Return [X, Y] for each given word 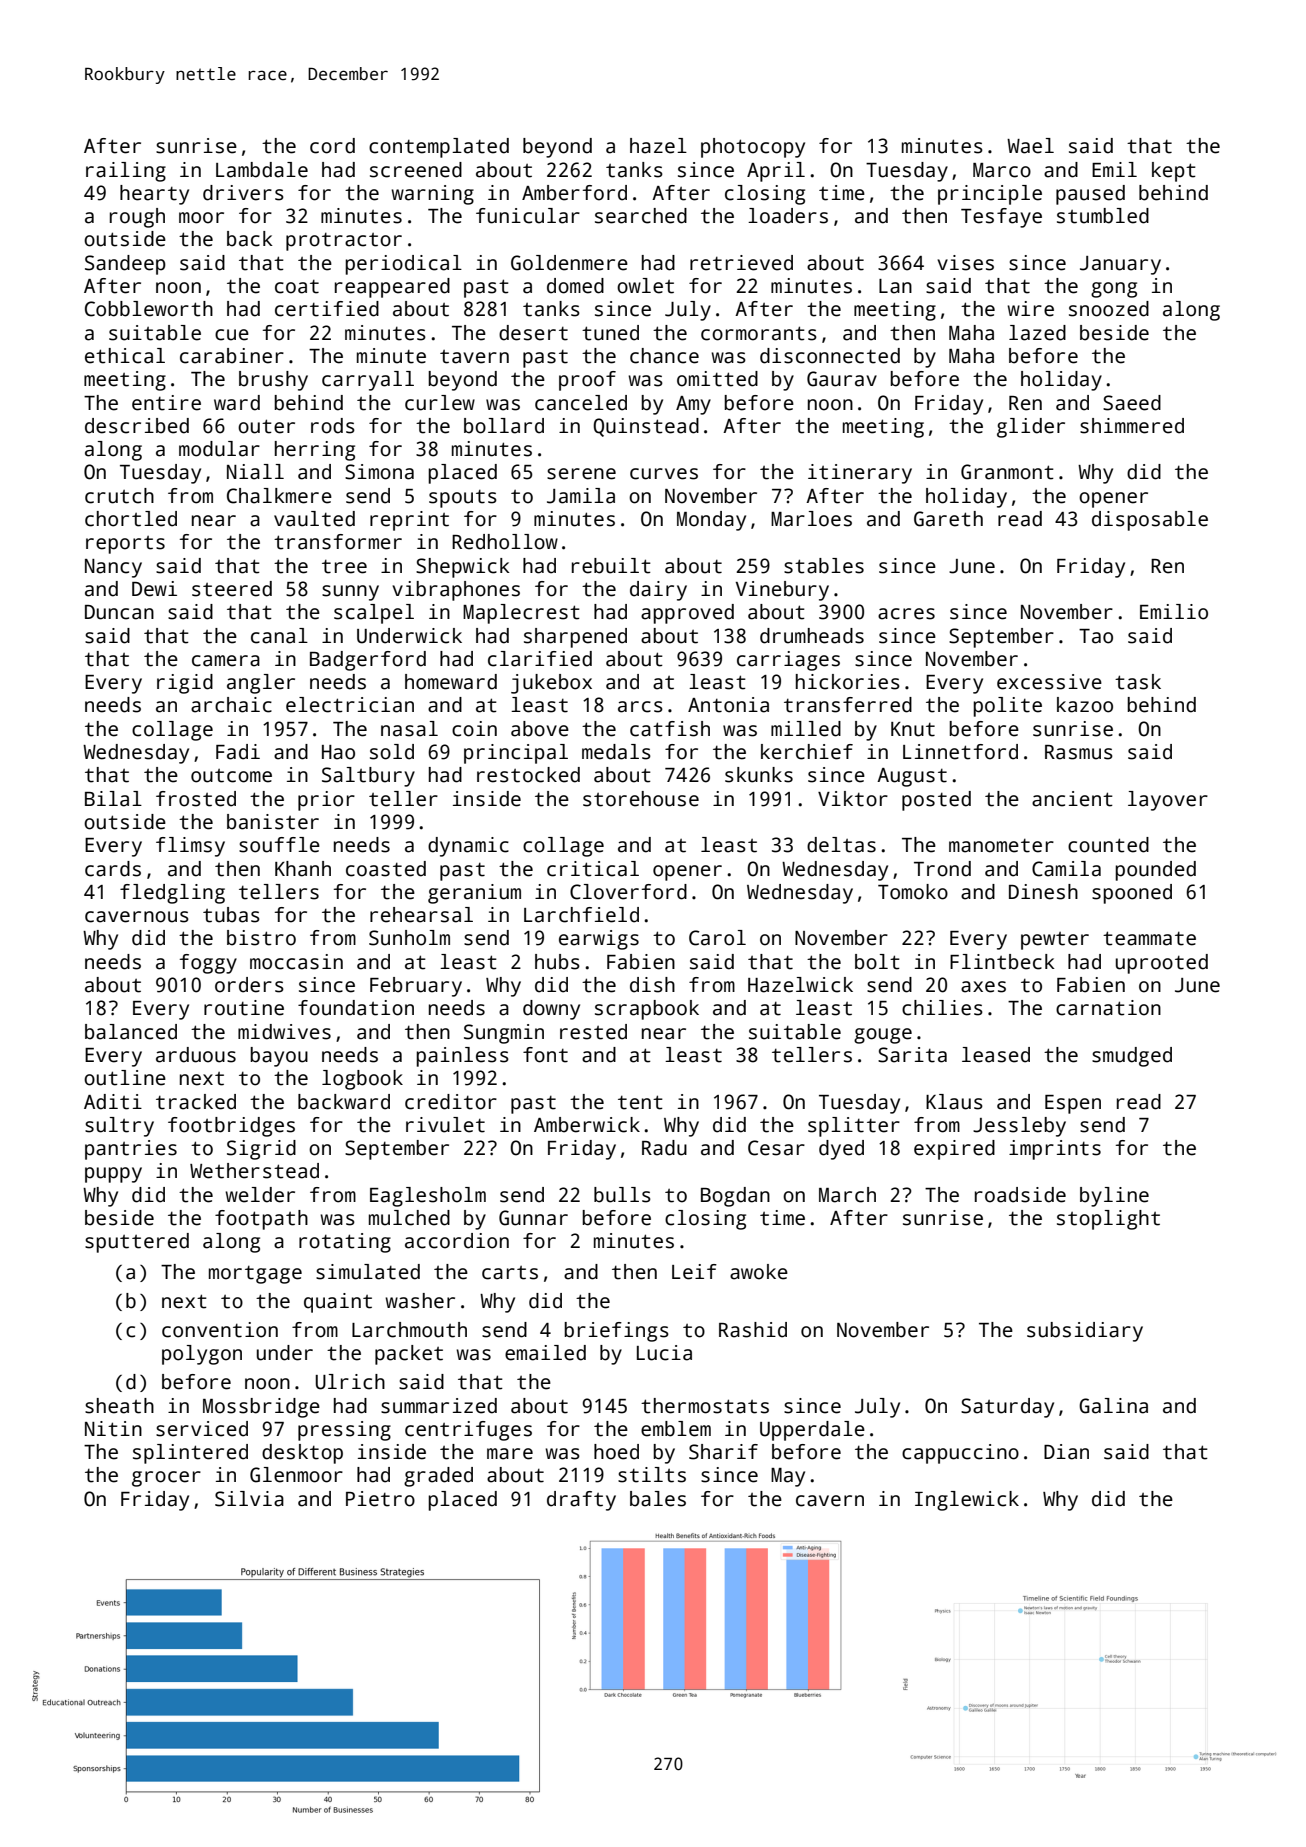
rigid [185, 684]
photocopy [753, 148]
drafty [581, 1501]
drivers [243, 193]
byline [1114, 1197]
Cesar [776, 1148]
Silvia [249, 1499]
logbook [362, 1080]
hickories [848, 682]
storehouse [641, 799]
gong [1114, 290]
